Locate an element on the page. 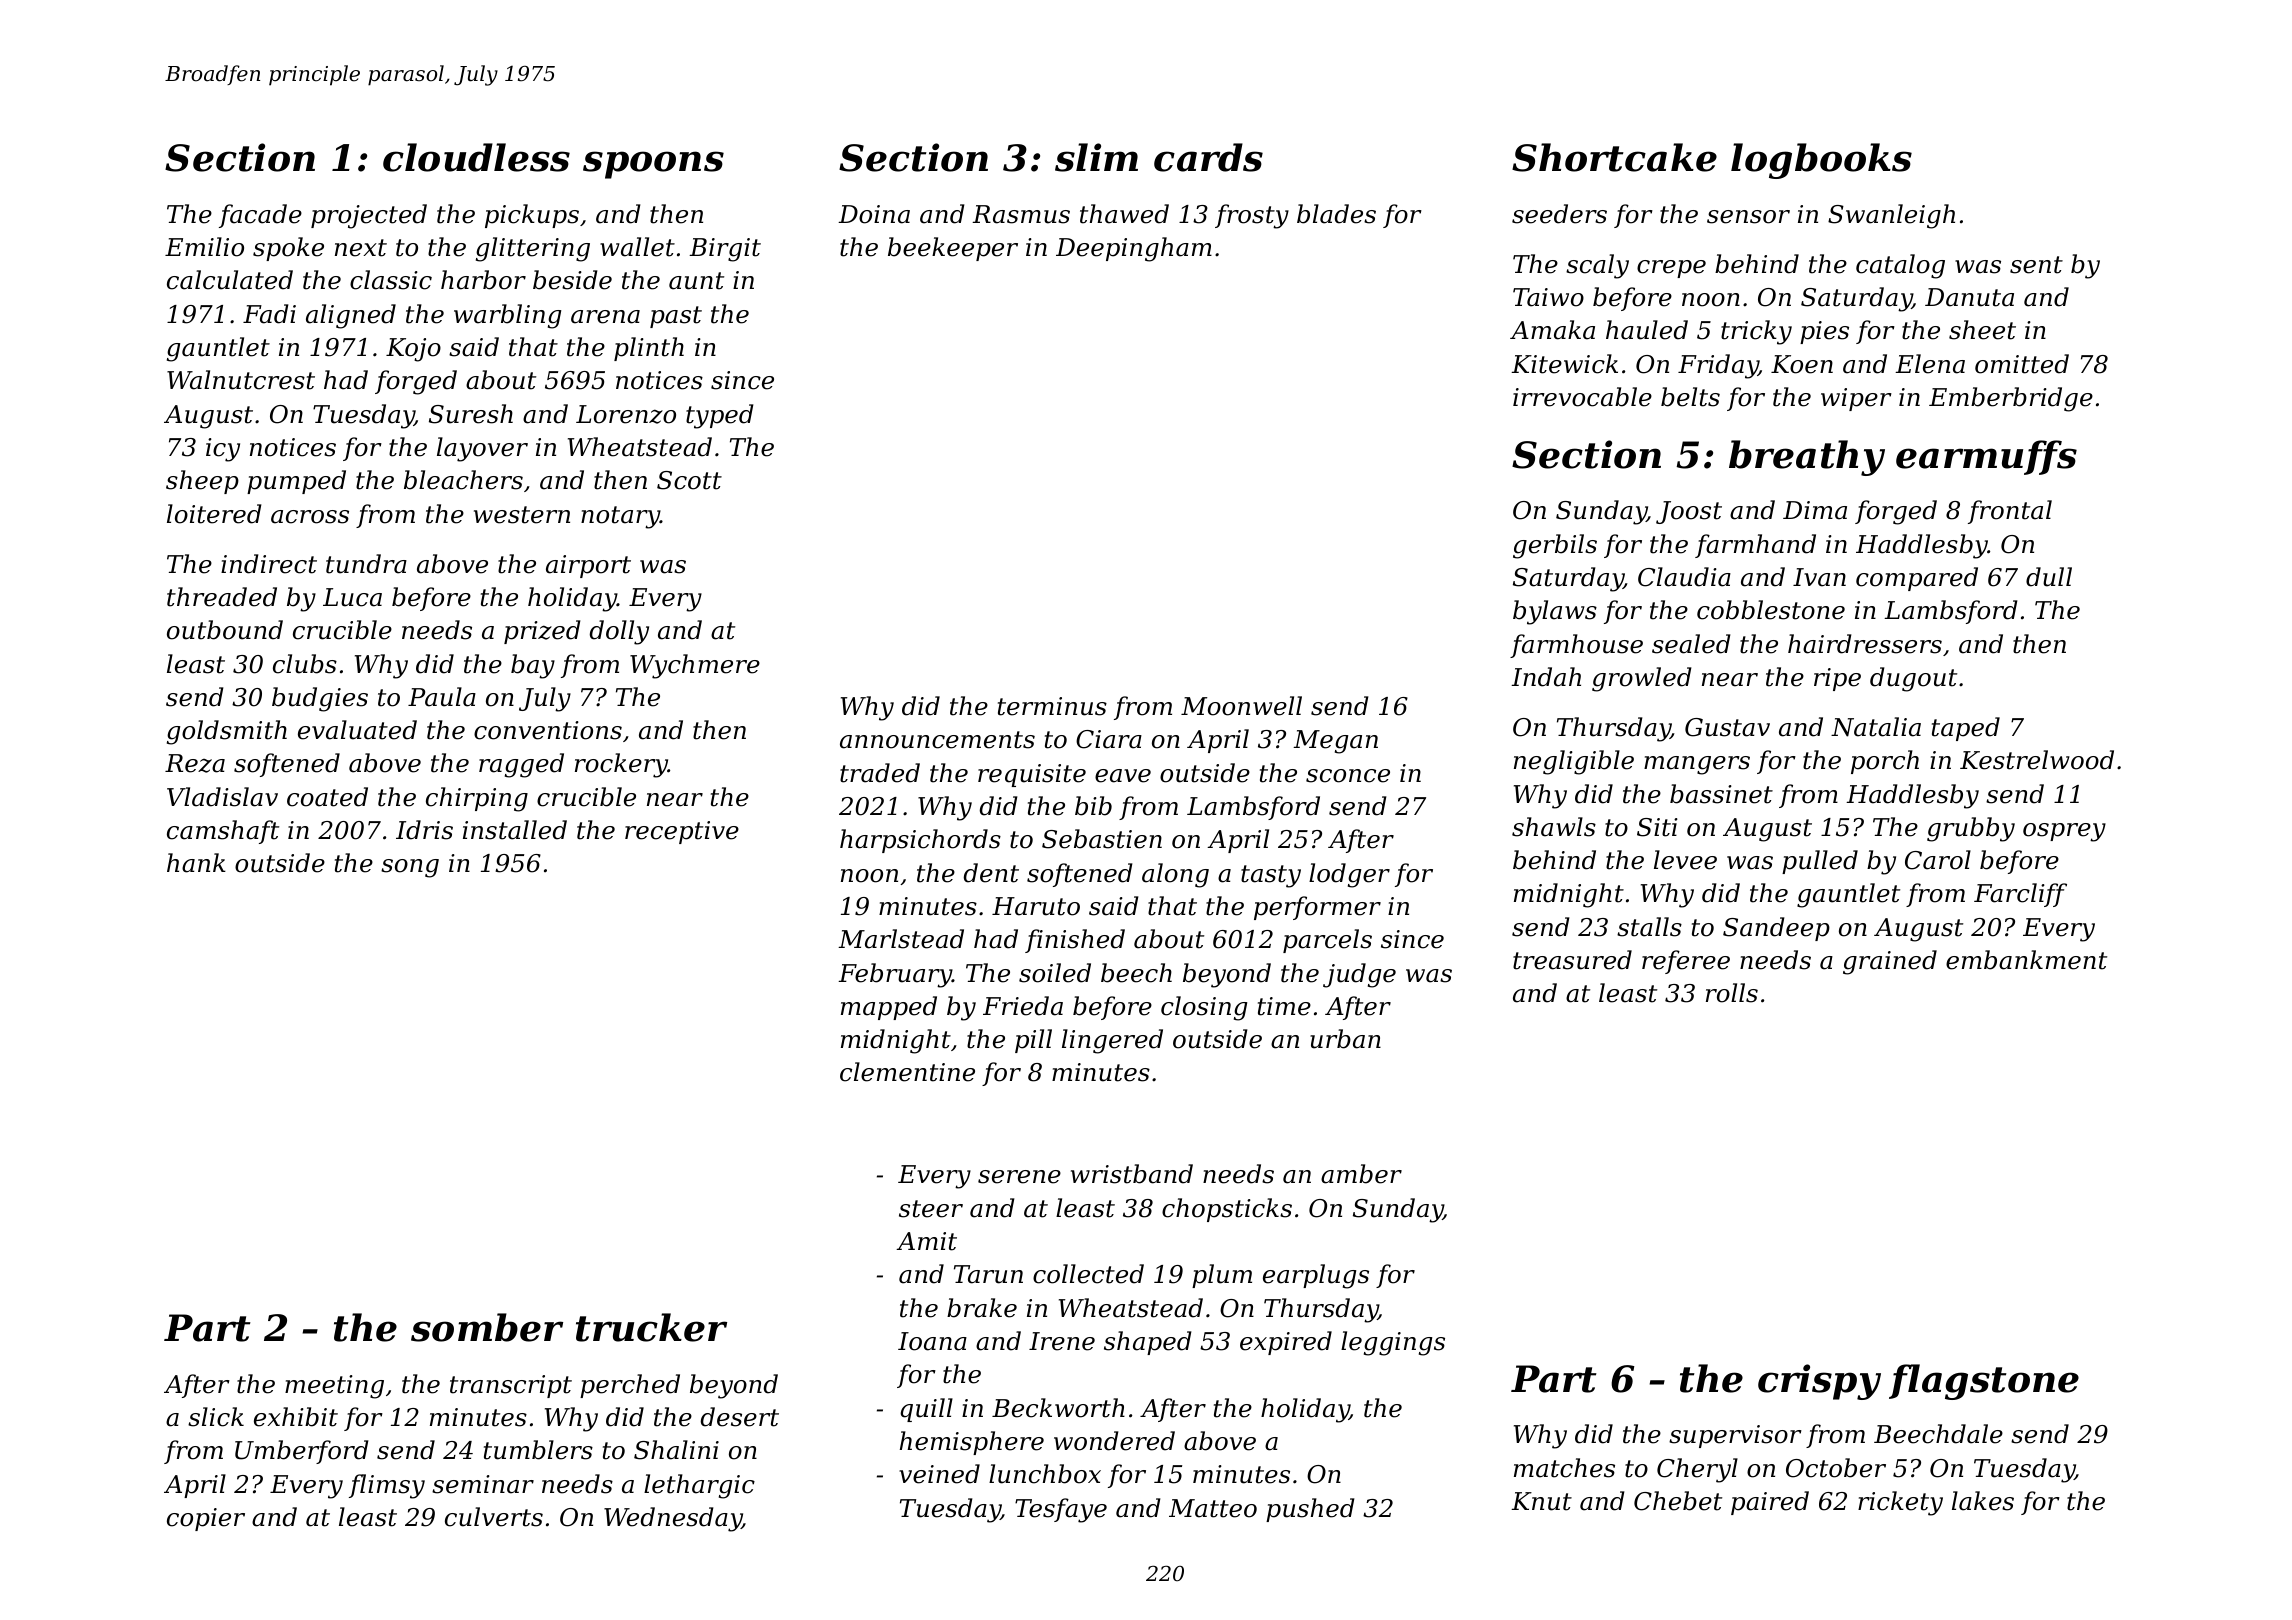 This document has height=1620, width=2292. Wednesday is located at coordinates (673, 1519).
